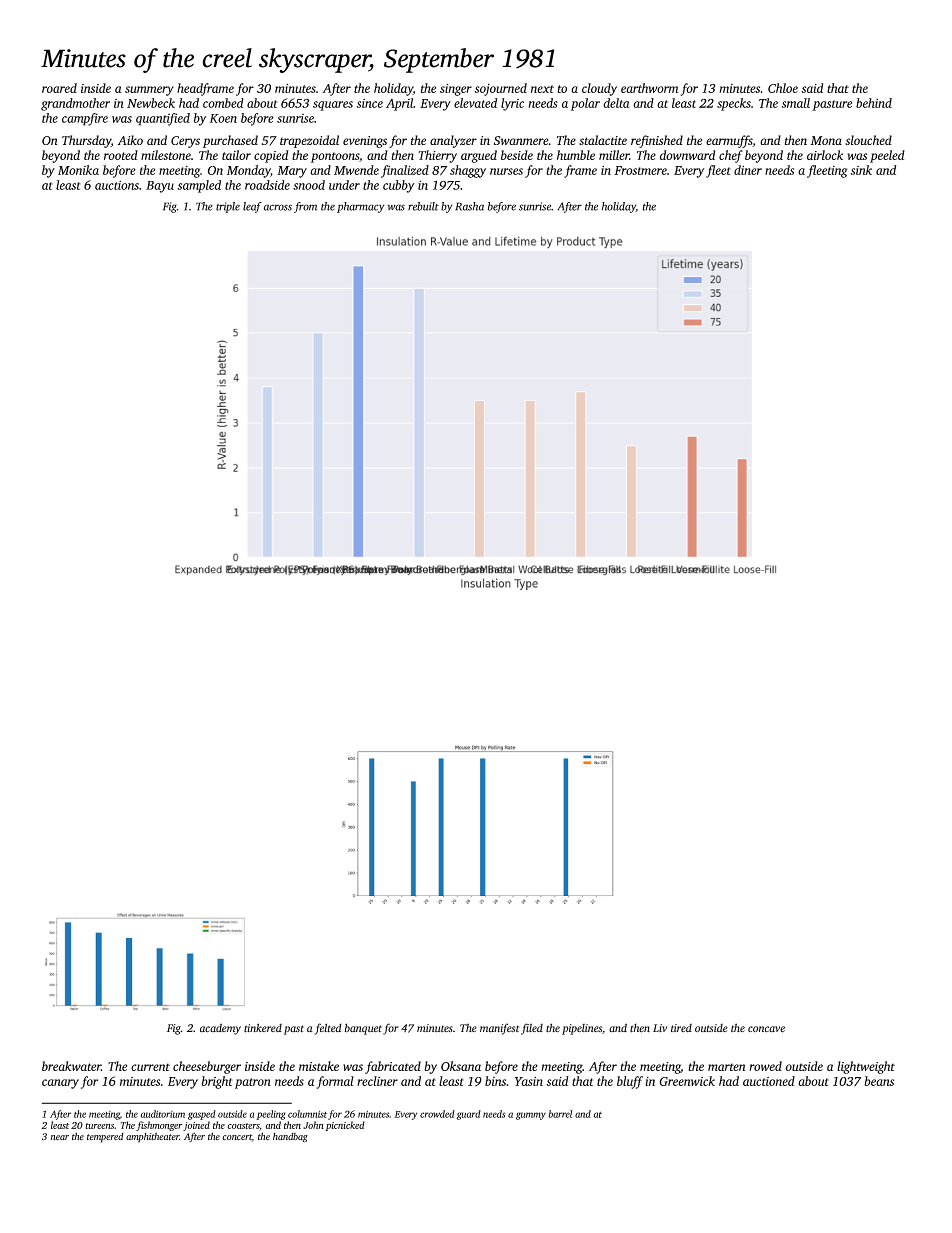 The height and width of the document is (1233, 952). Describe the element at coordinates (469, 206) in the document. I see `Rasha` at that location.
